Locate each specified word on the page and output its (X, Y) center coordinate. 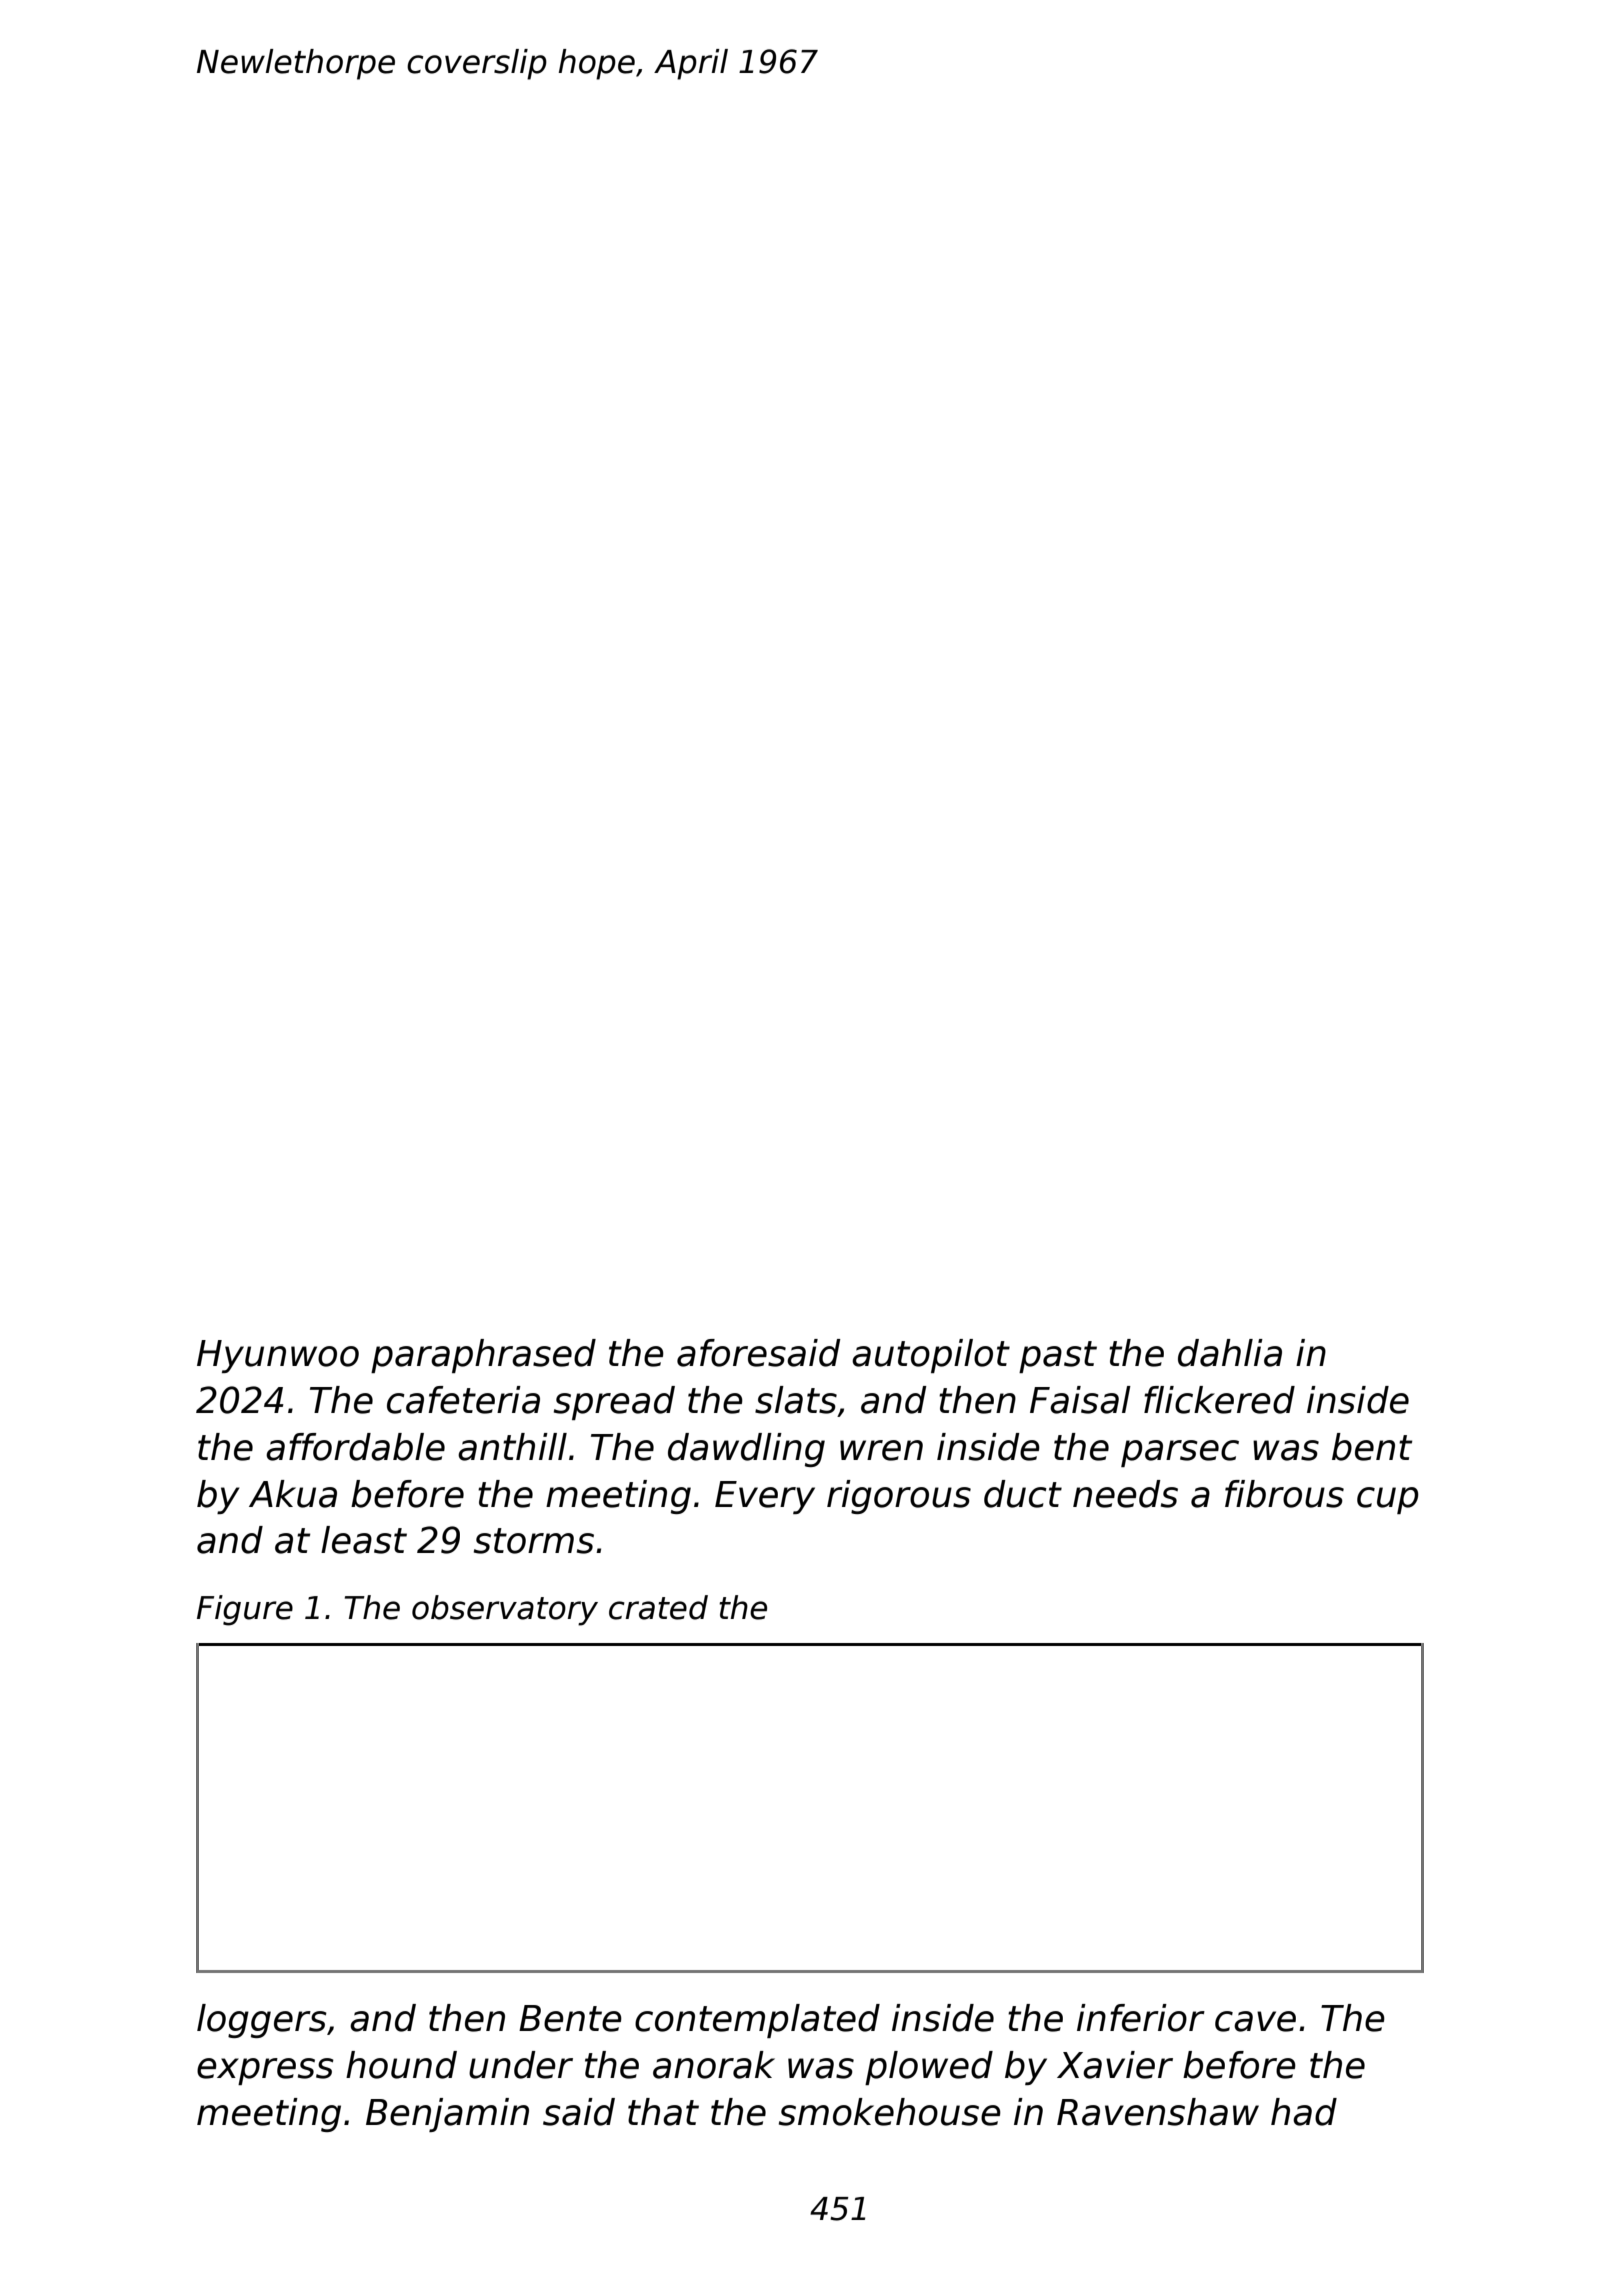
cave (1255, 2021)
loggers (262, 2021)
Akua (293, 1494)
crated (658, 1607)
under (521, 2065)
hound (401, 2065)
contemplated (757, 2021)
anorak (714, 2065)
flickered (1219, 1400)
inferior (1141, 2018)
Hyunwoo (278, 1356)
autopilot (931, 1356)
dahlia (1230, 1353)
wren (881, 1450)
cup (1388, 1500)
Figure (245, 1610)
